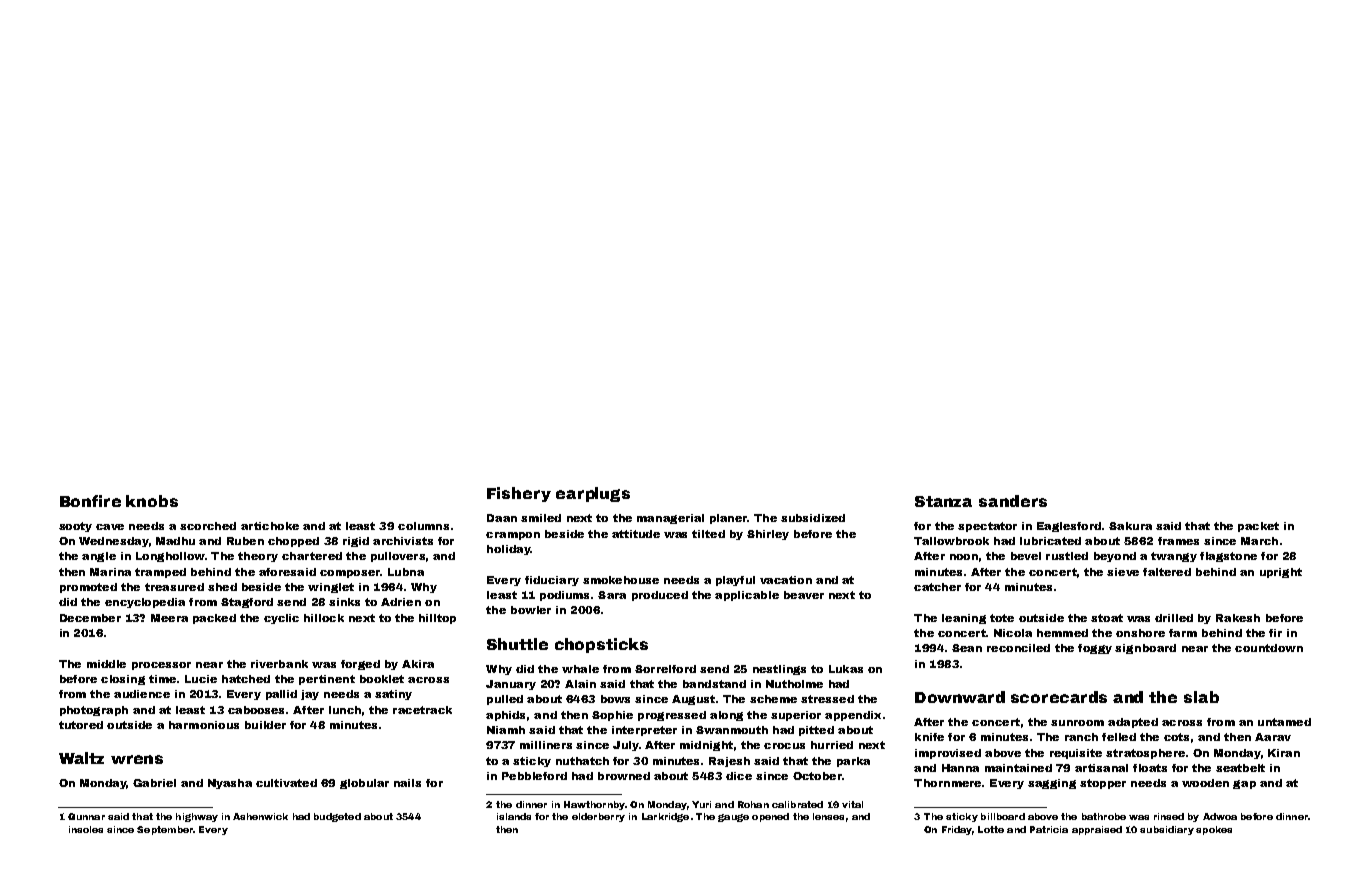 The height and width of the screenshot is (887, 1372). Describe the element at coordinates (279, 664) in the screenshot. I see `riverbank` at that location.
